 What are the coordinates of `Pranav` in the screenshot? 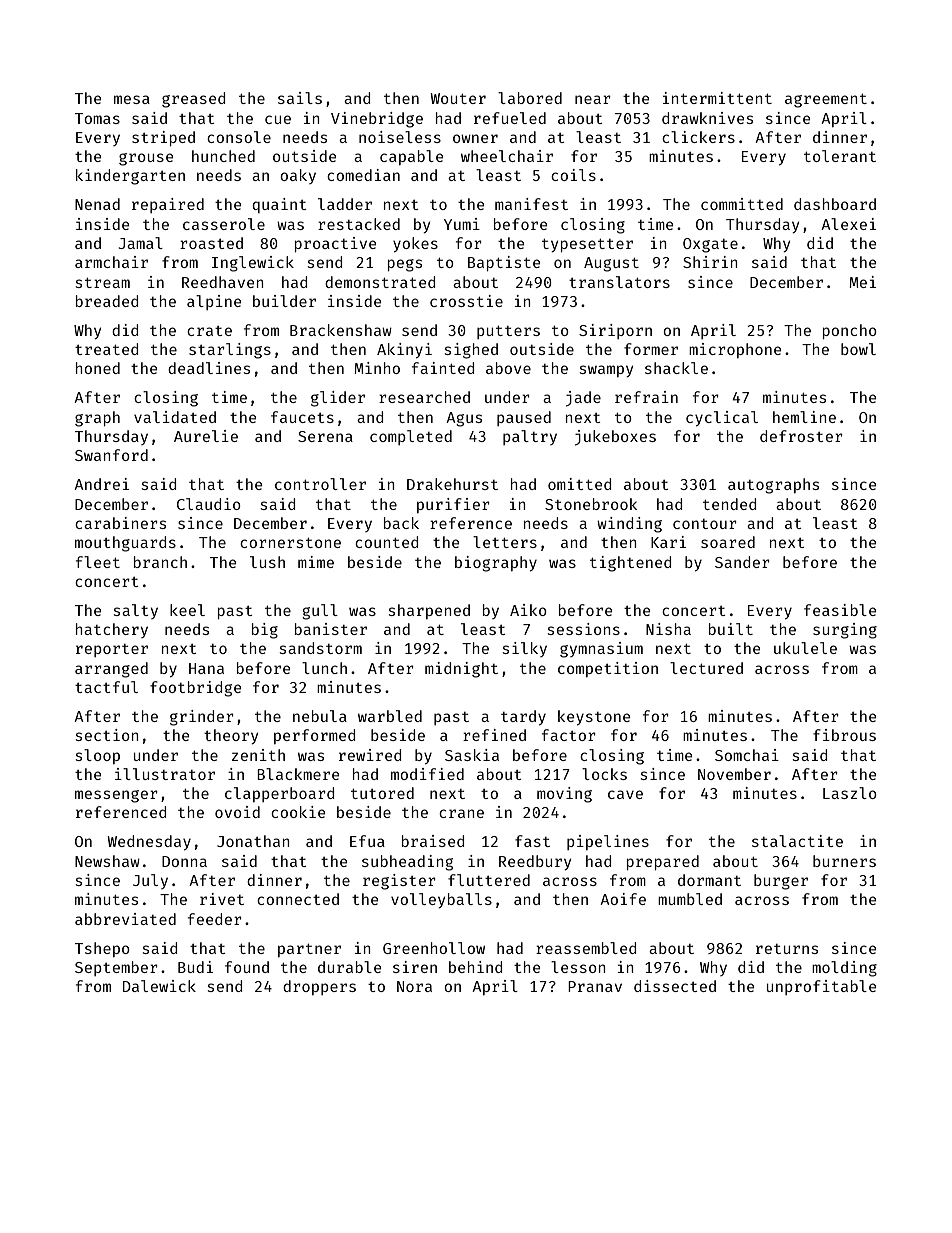 It's located at (595, 986).
